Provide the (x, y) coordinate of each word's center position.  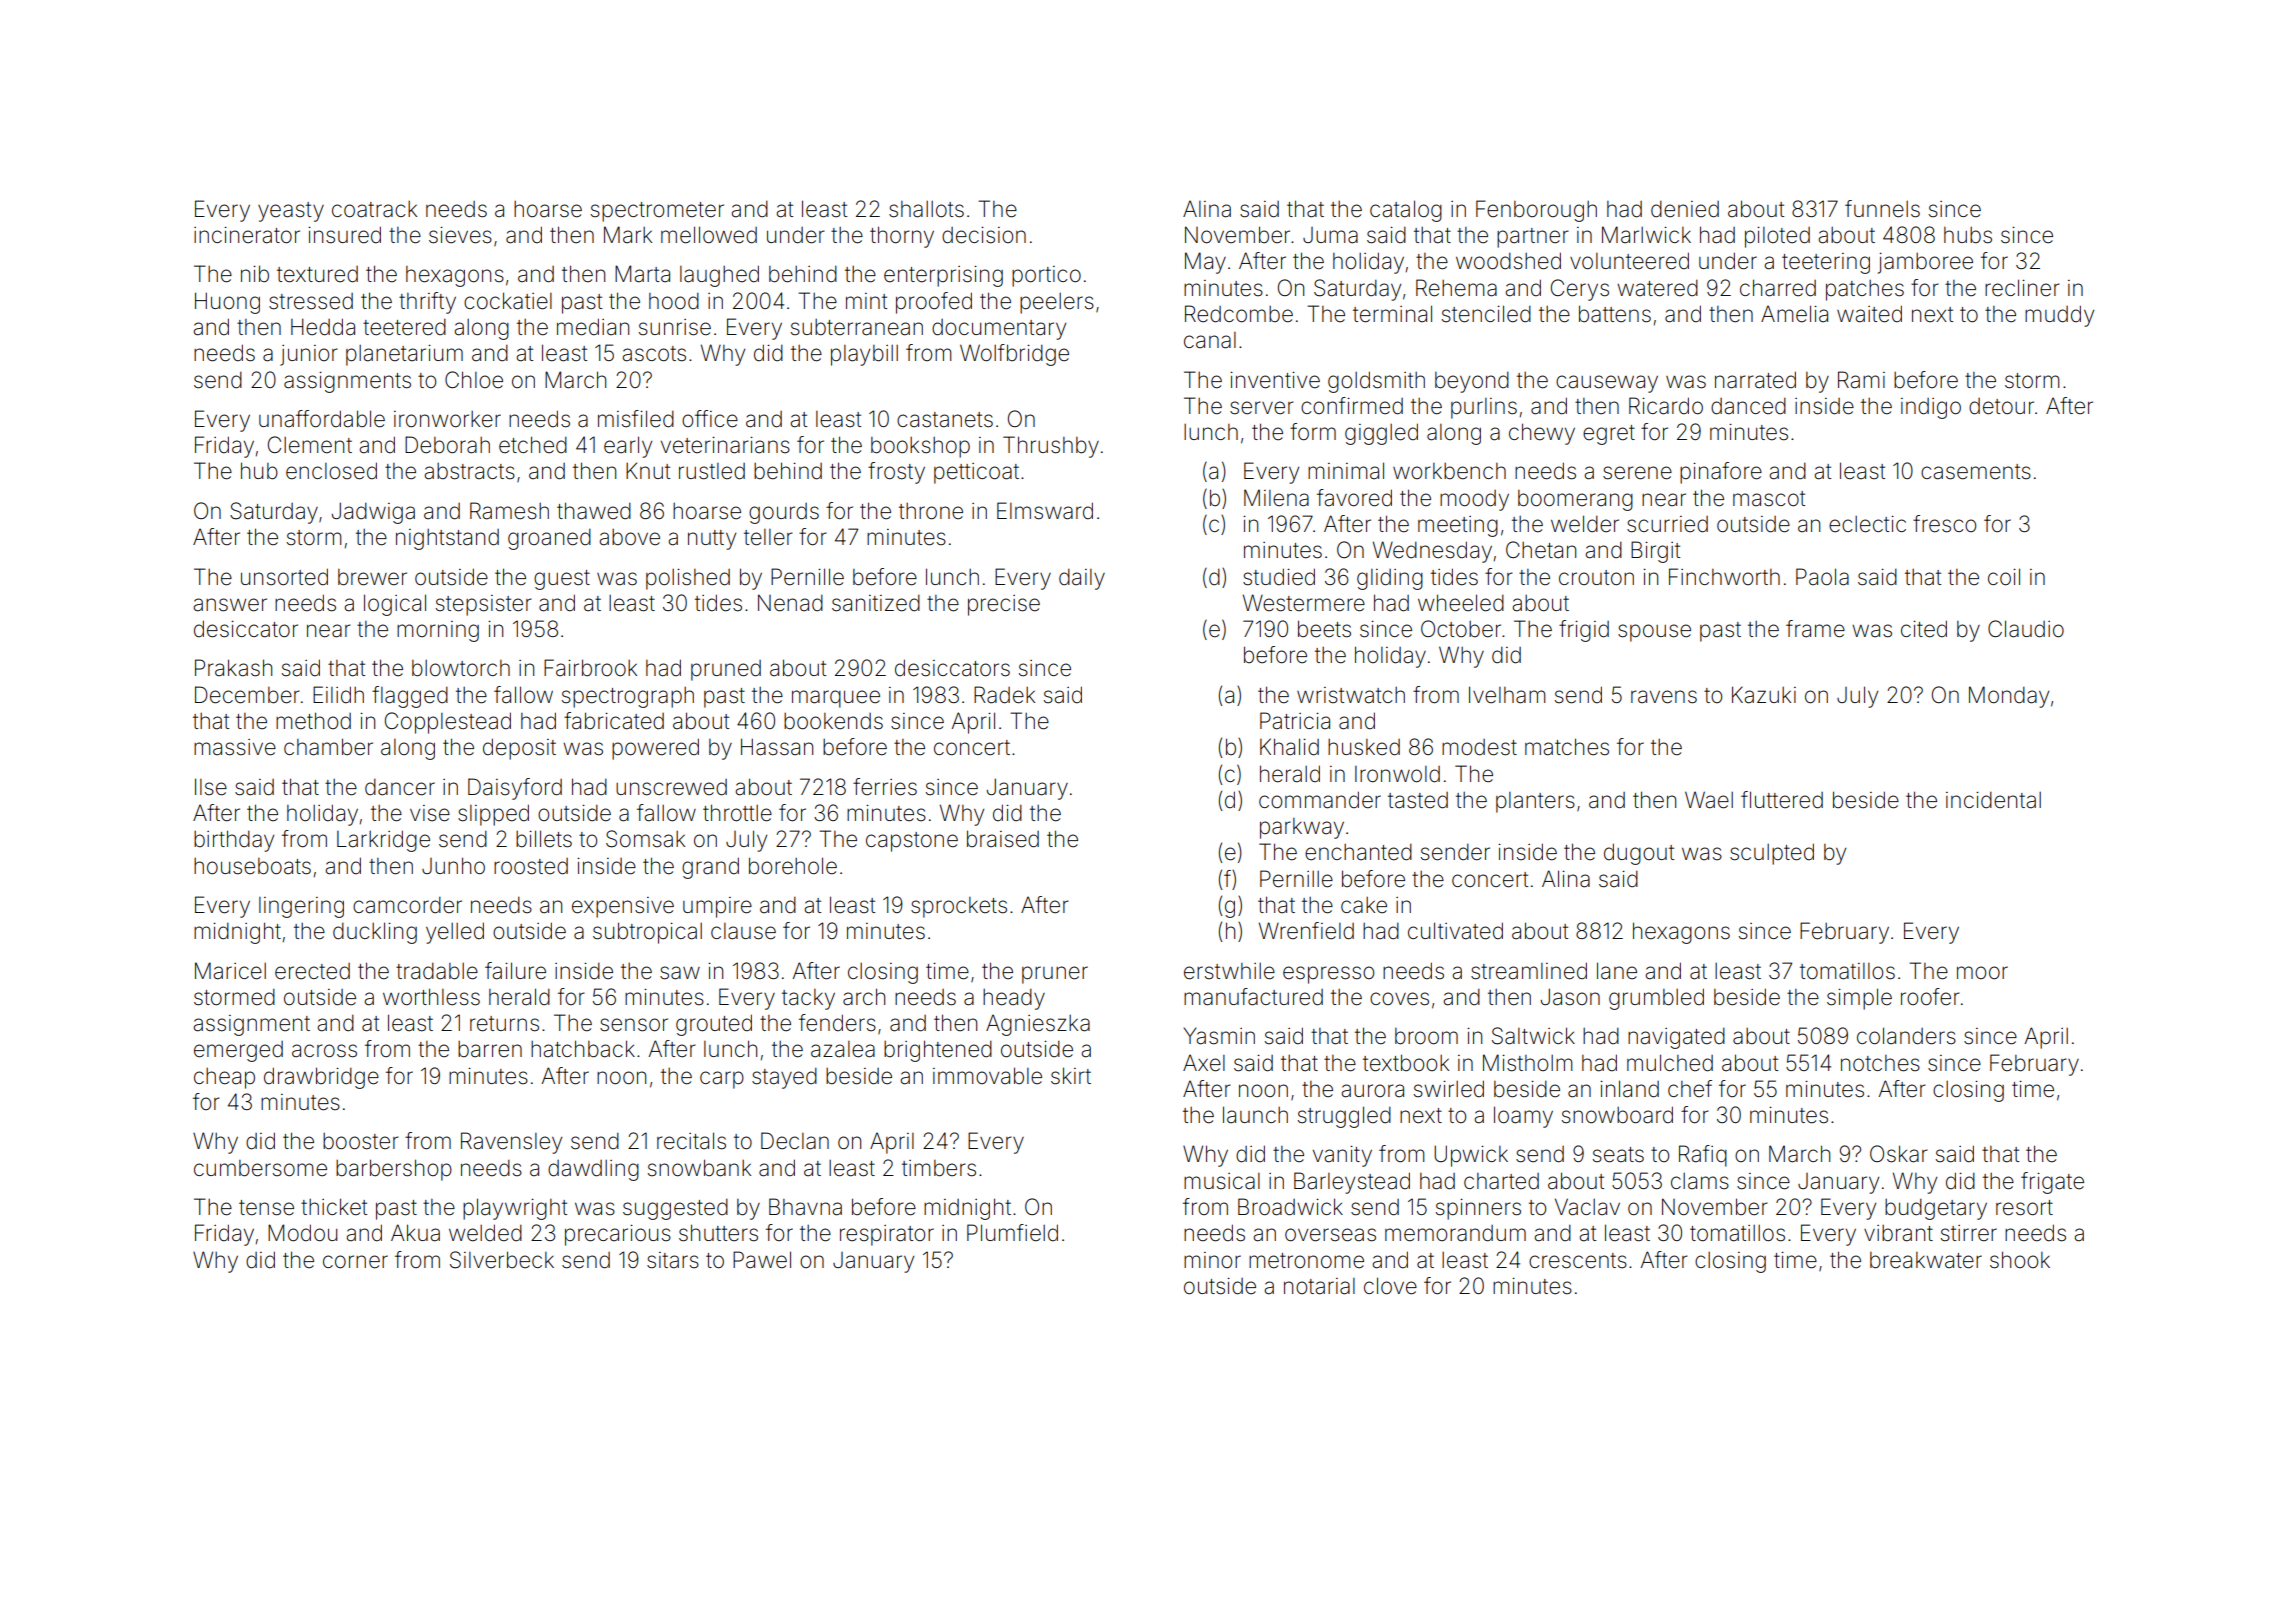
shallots (926, 209)
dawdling (593, 1170)
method (313, 721)
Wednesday (1432, 552)
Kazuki (1764, 695)
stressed (311, 301)
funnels (1882, 209)
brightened (938, 1051)
